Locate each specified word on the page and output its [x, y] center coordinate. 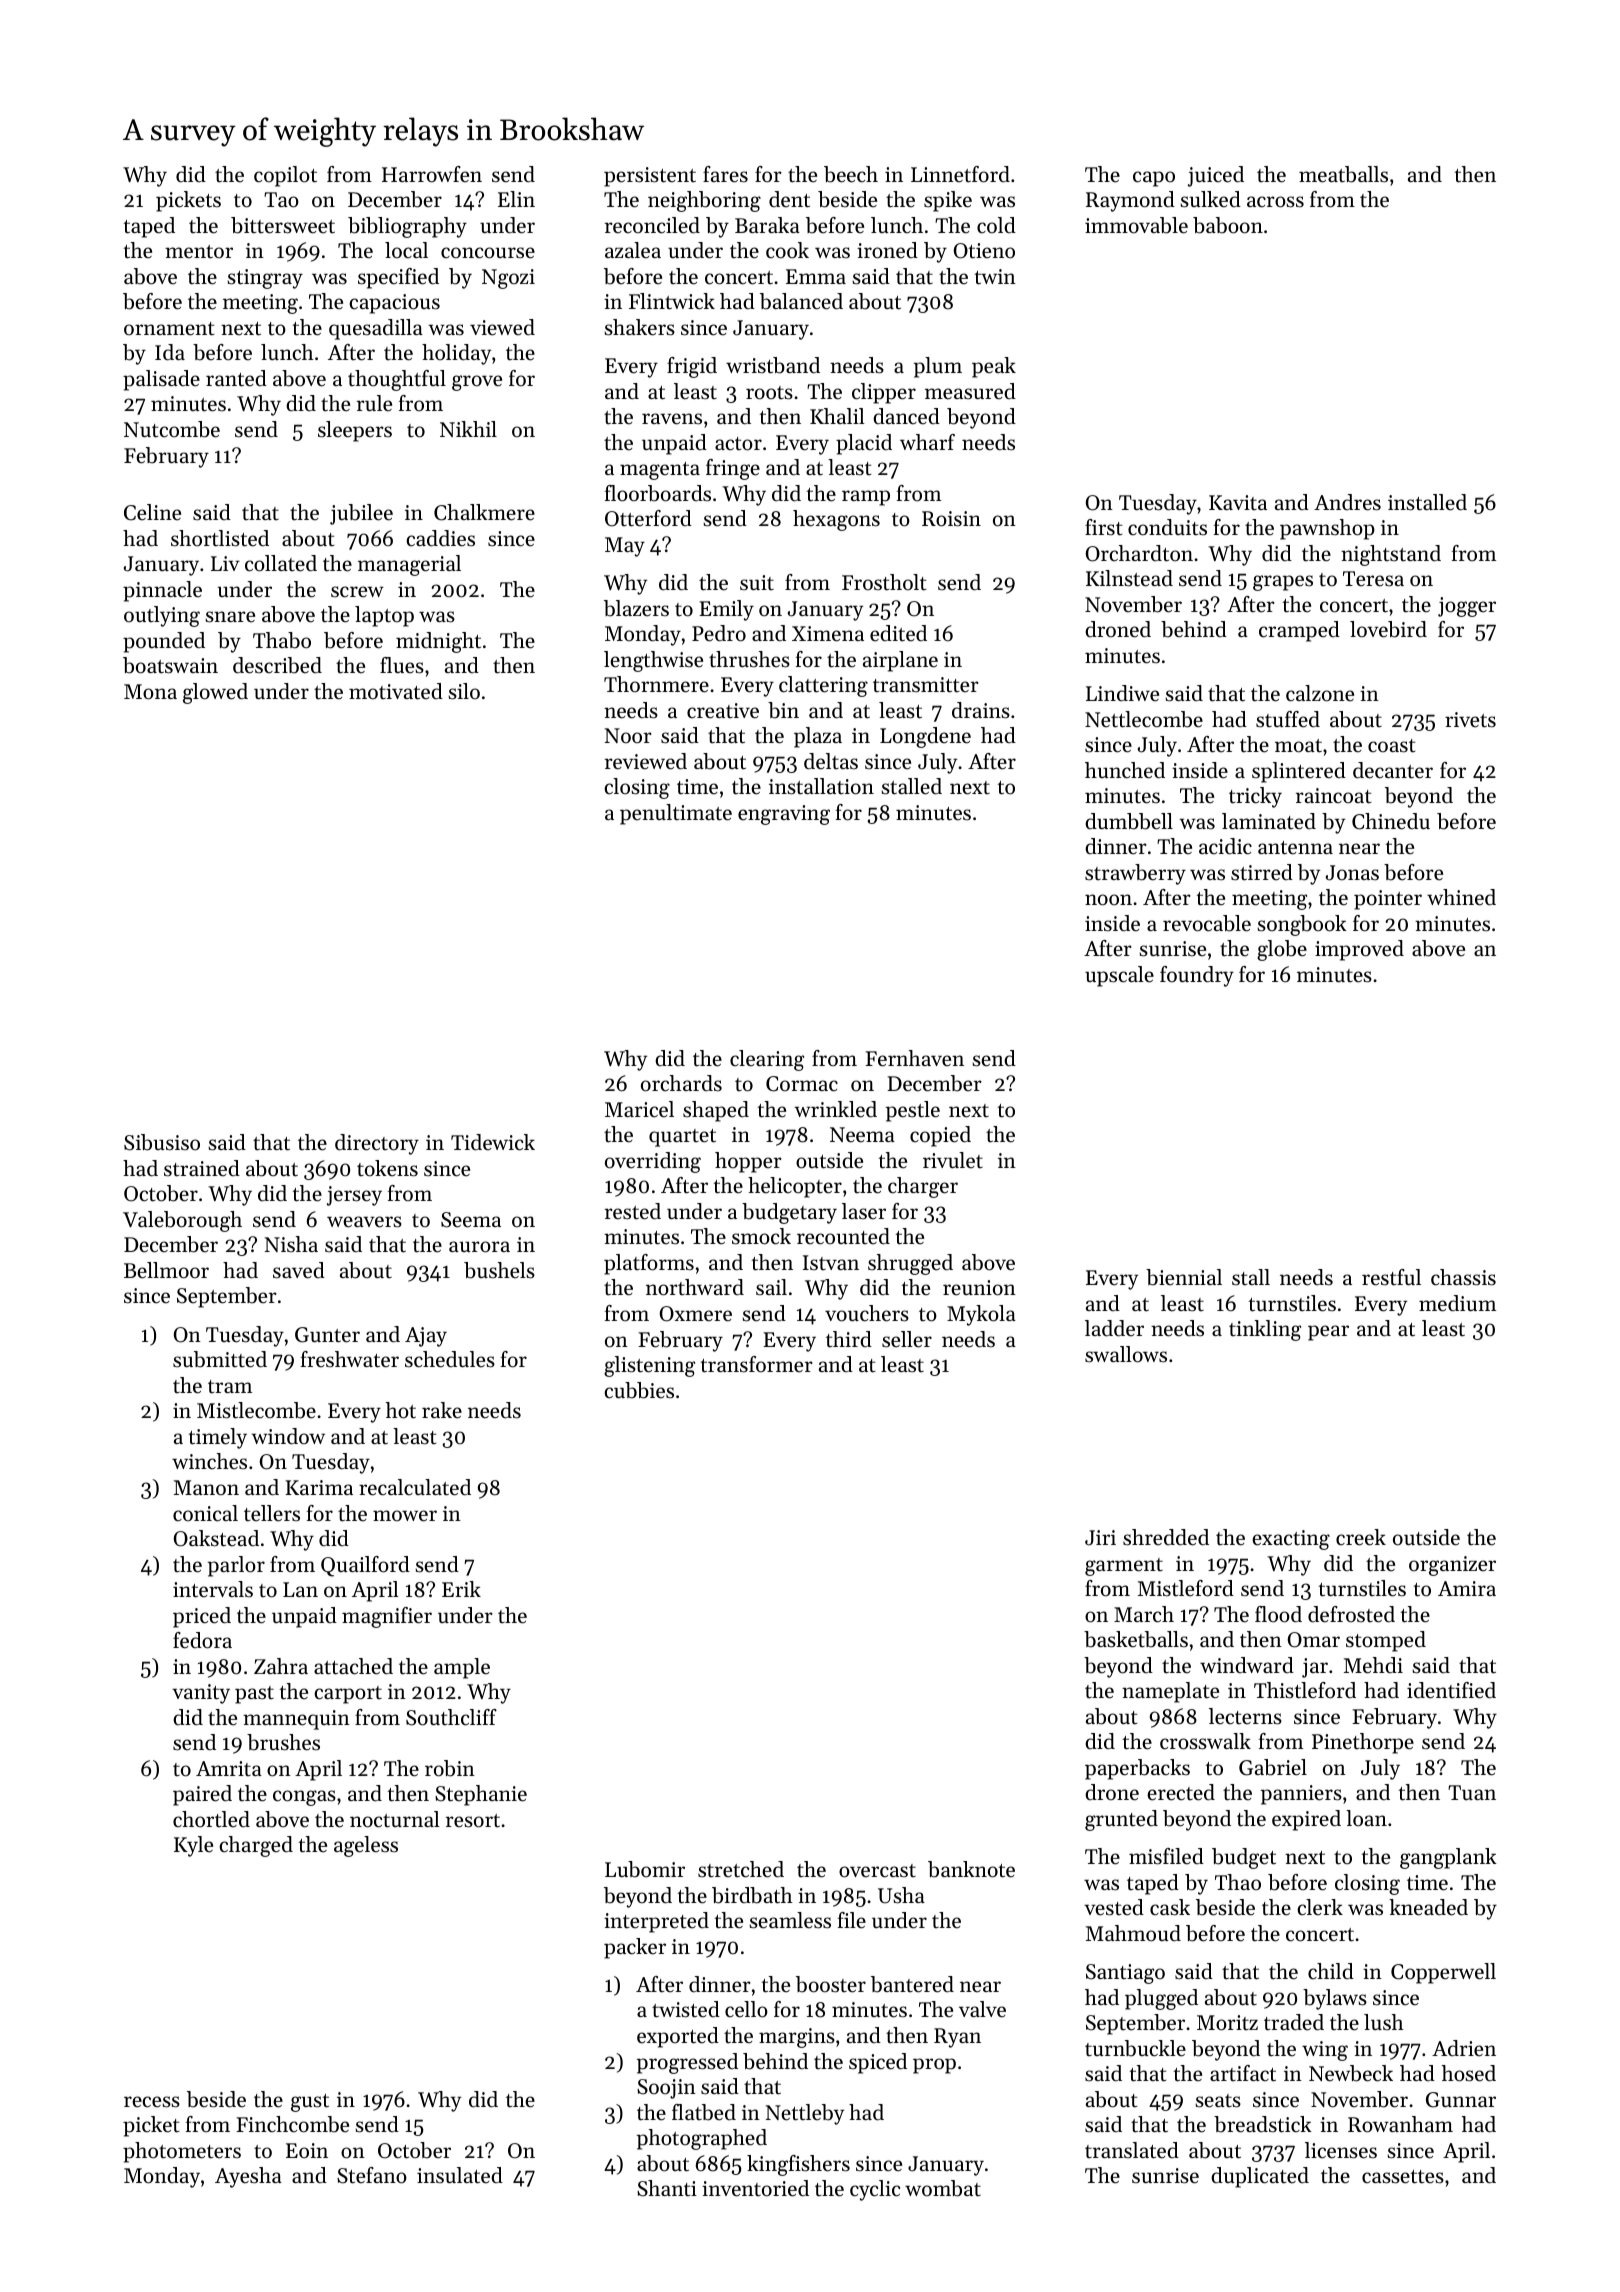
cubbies [639, 1390]
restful [1391, 1277]
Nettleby [805, 2114]
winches [209, 1461]
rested [633, 1211]
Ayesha [248, 2177]
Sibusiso [162, 1142]
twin [995, 277]
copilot [285, 176]
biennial [1184, 1277]
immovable [1136, 225]
